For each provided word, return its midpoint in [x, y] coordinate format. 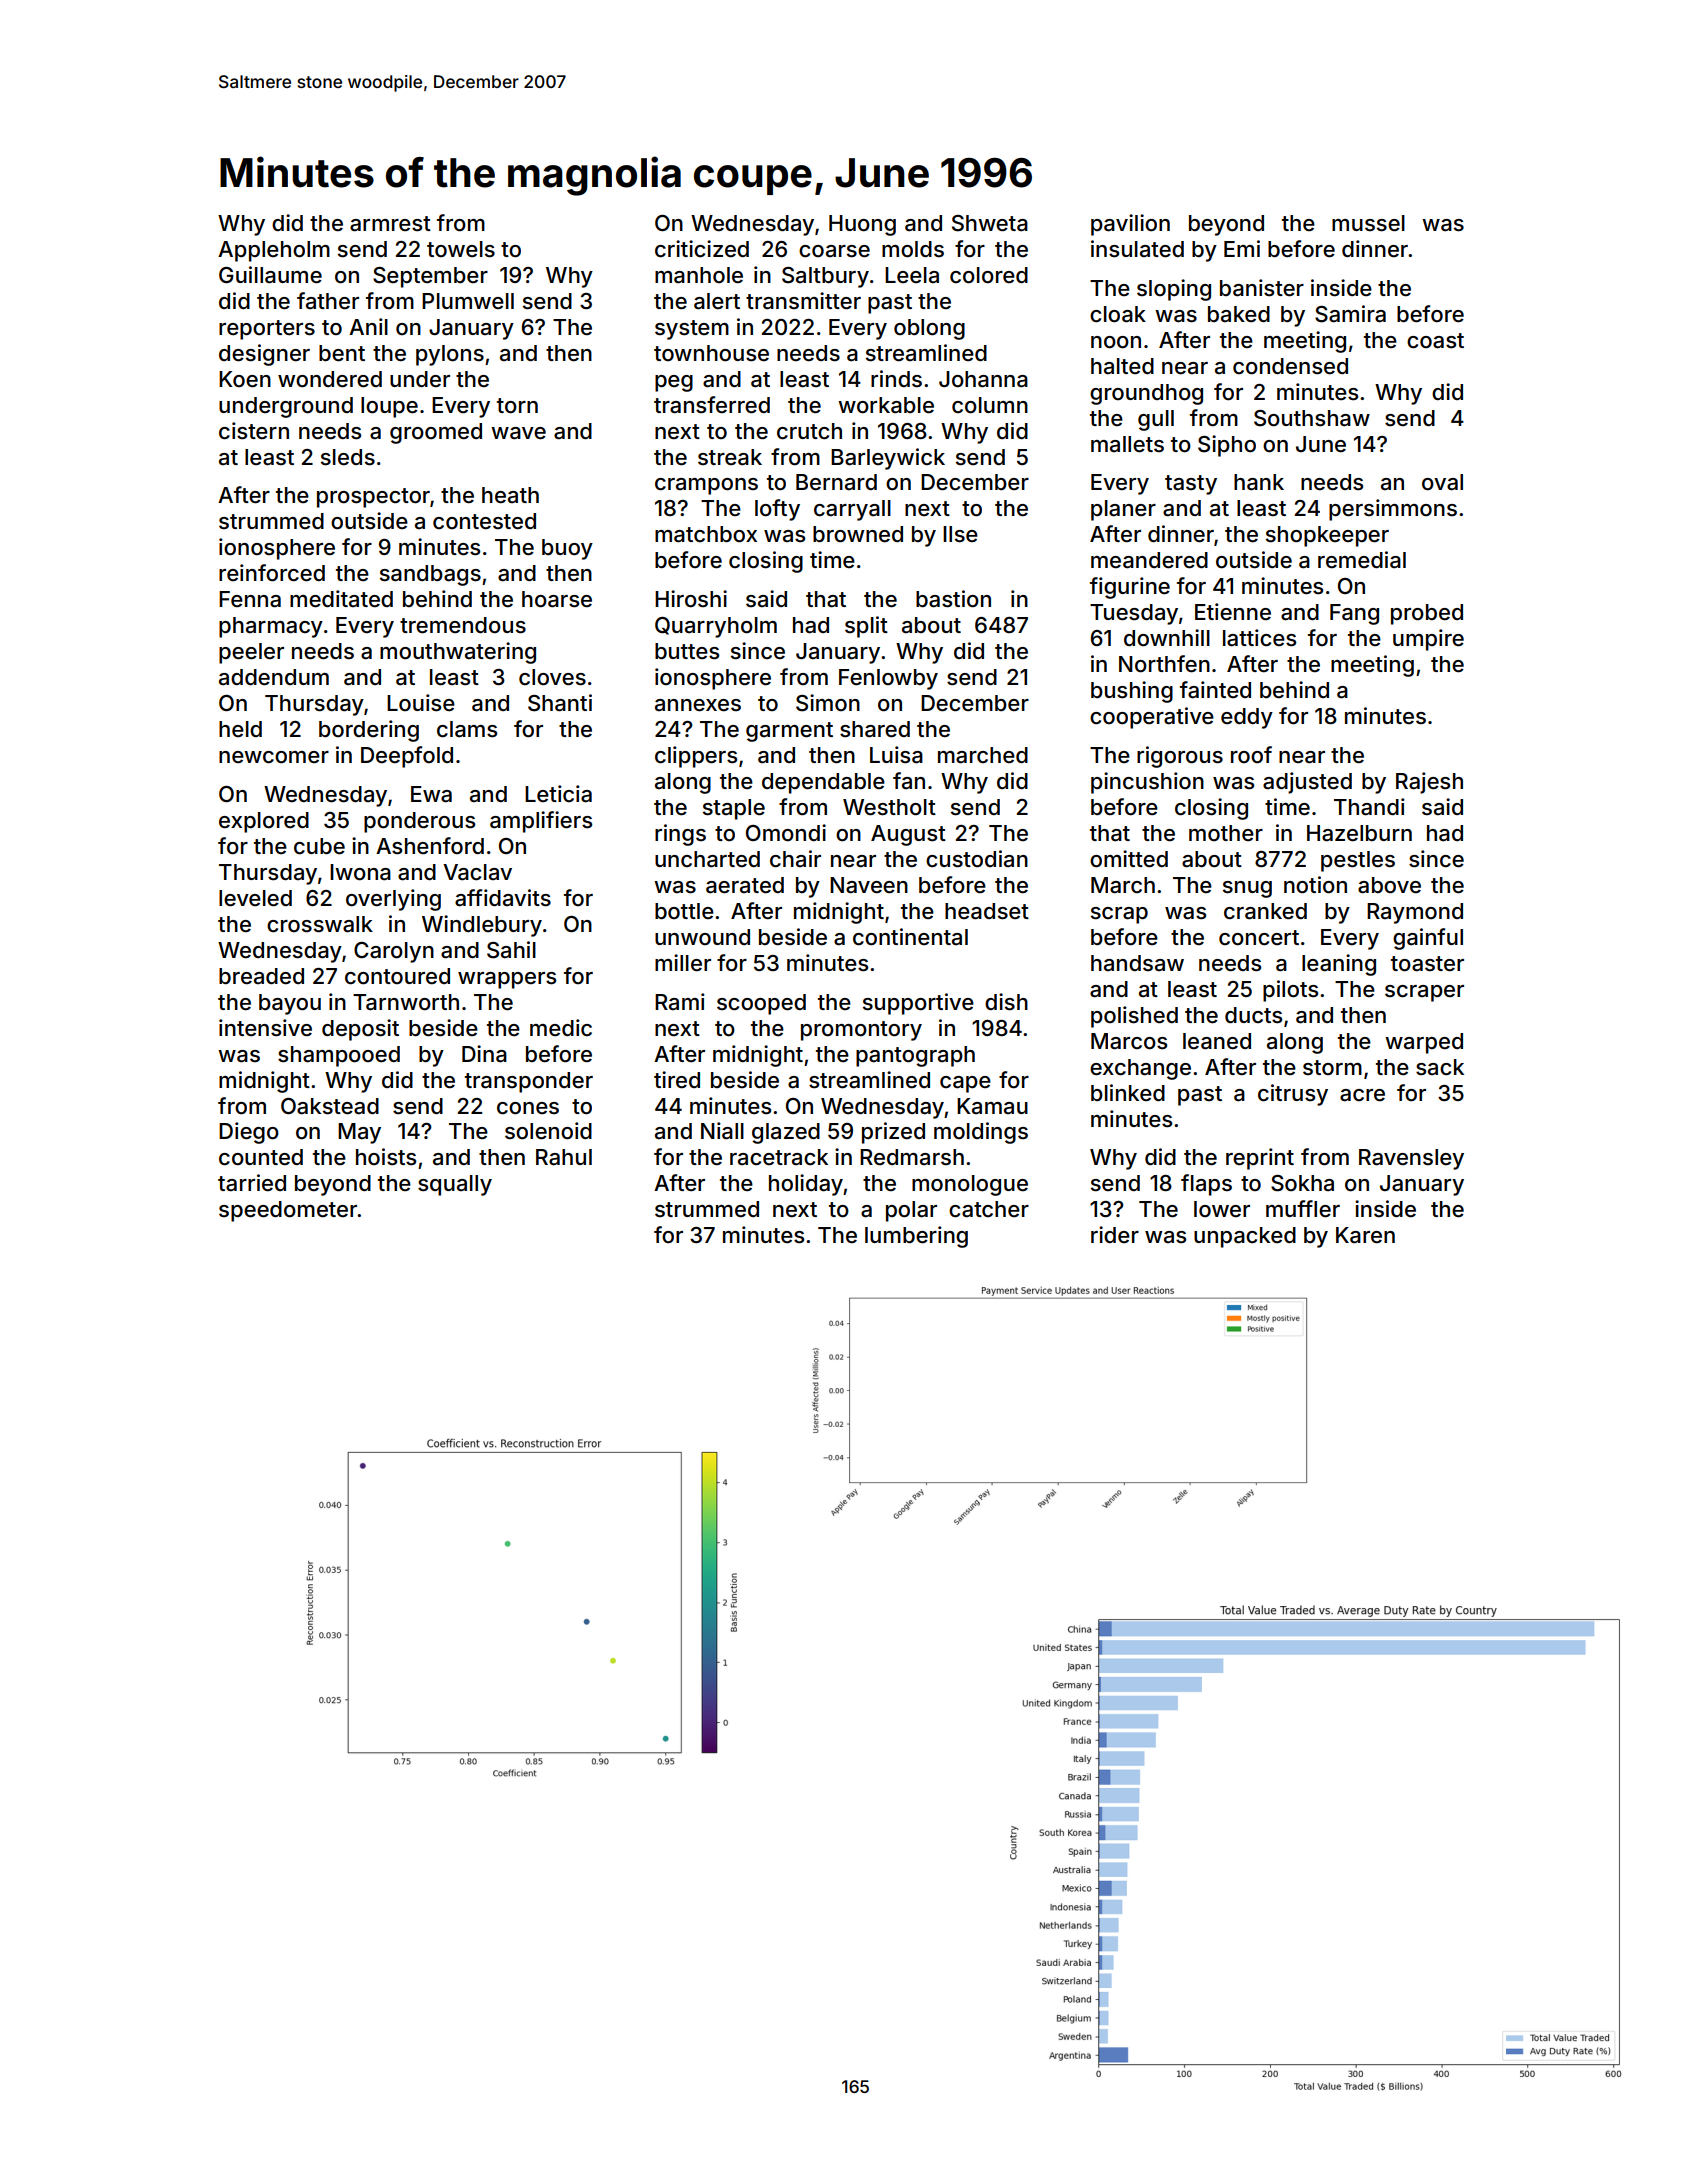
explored [264, 822]
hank [1259, 482]
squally [455, 1185]
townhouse [711, 353]
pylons [450, 355]
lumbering [916, 1237]
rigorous [1180, 757]
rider [1115, 1234]
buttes [687, 651]
